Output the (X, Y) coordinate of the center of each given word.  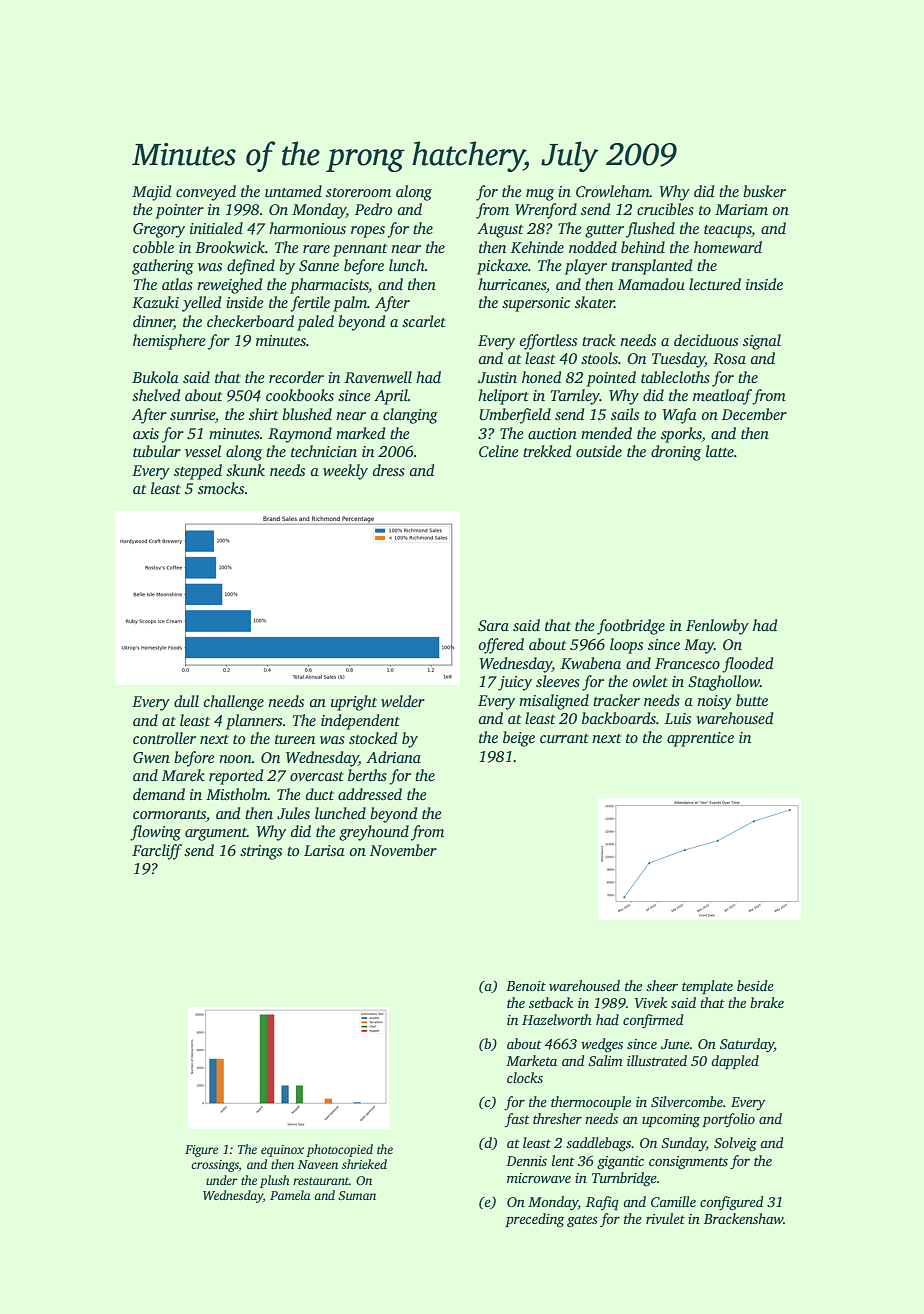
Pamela (290, 1195)
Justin (497, 378)
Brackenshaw (743, 1218)
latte (720, 451)
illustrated (657, 1060)
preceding (535, 1220)
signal (762, 342)
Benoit (526, 986)
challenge (233, 703)
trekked (547, 451)
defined (251, 267)
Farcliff (157, 852)
